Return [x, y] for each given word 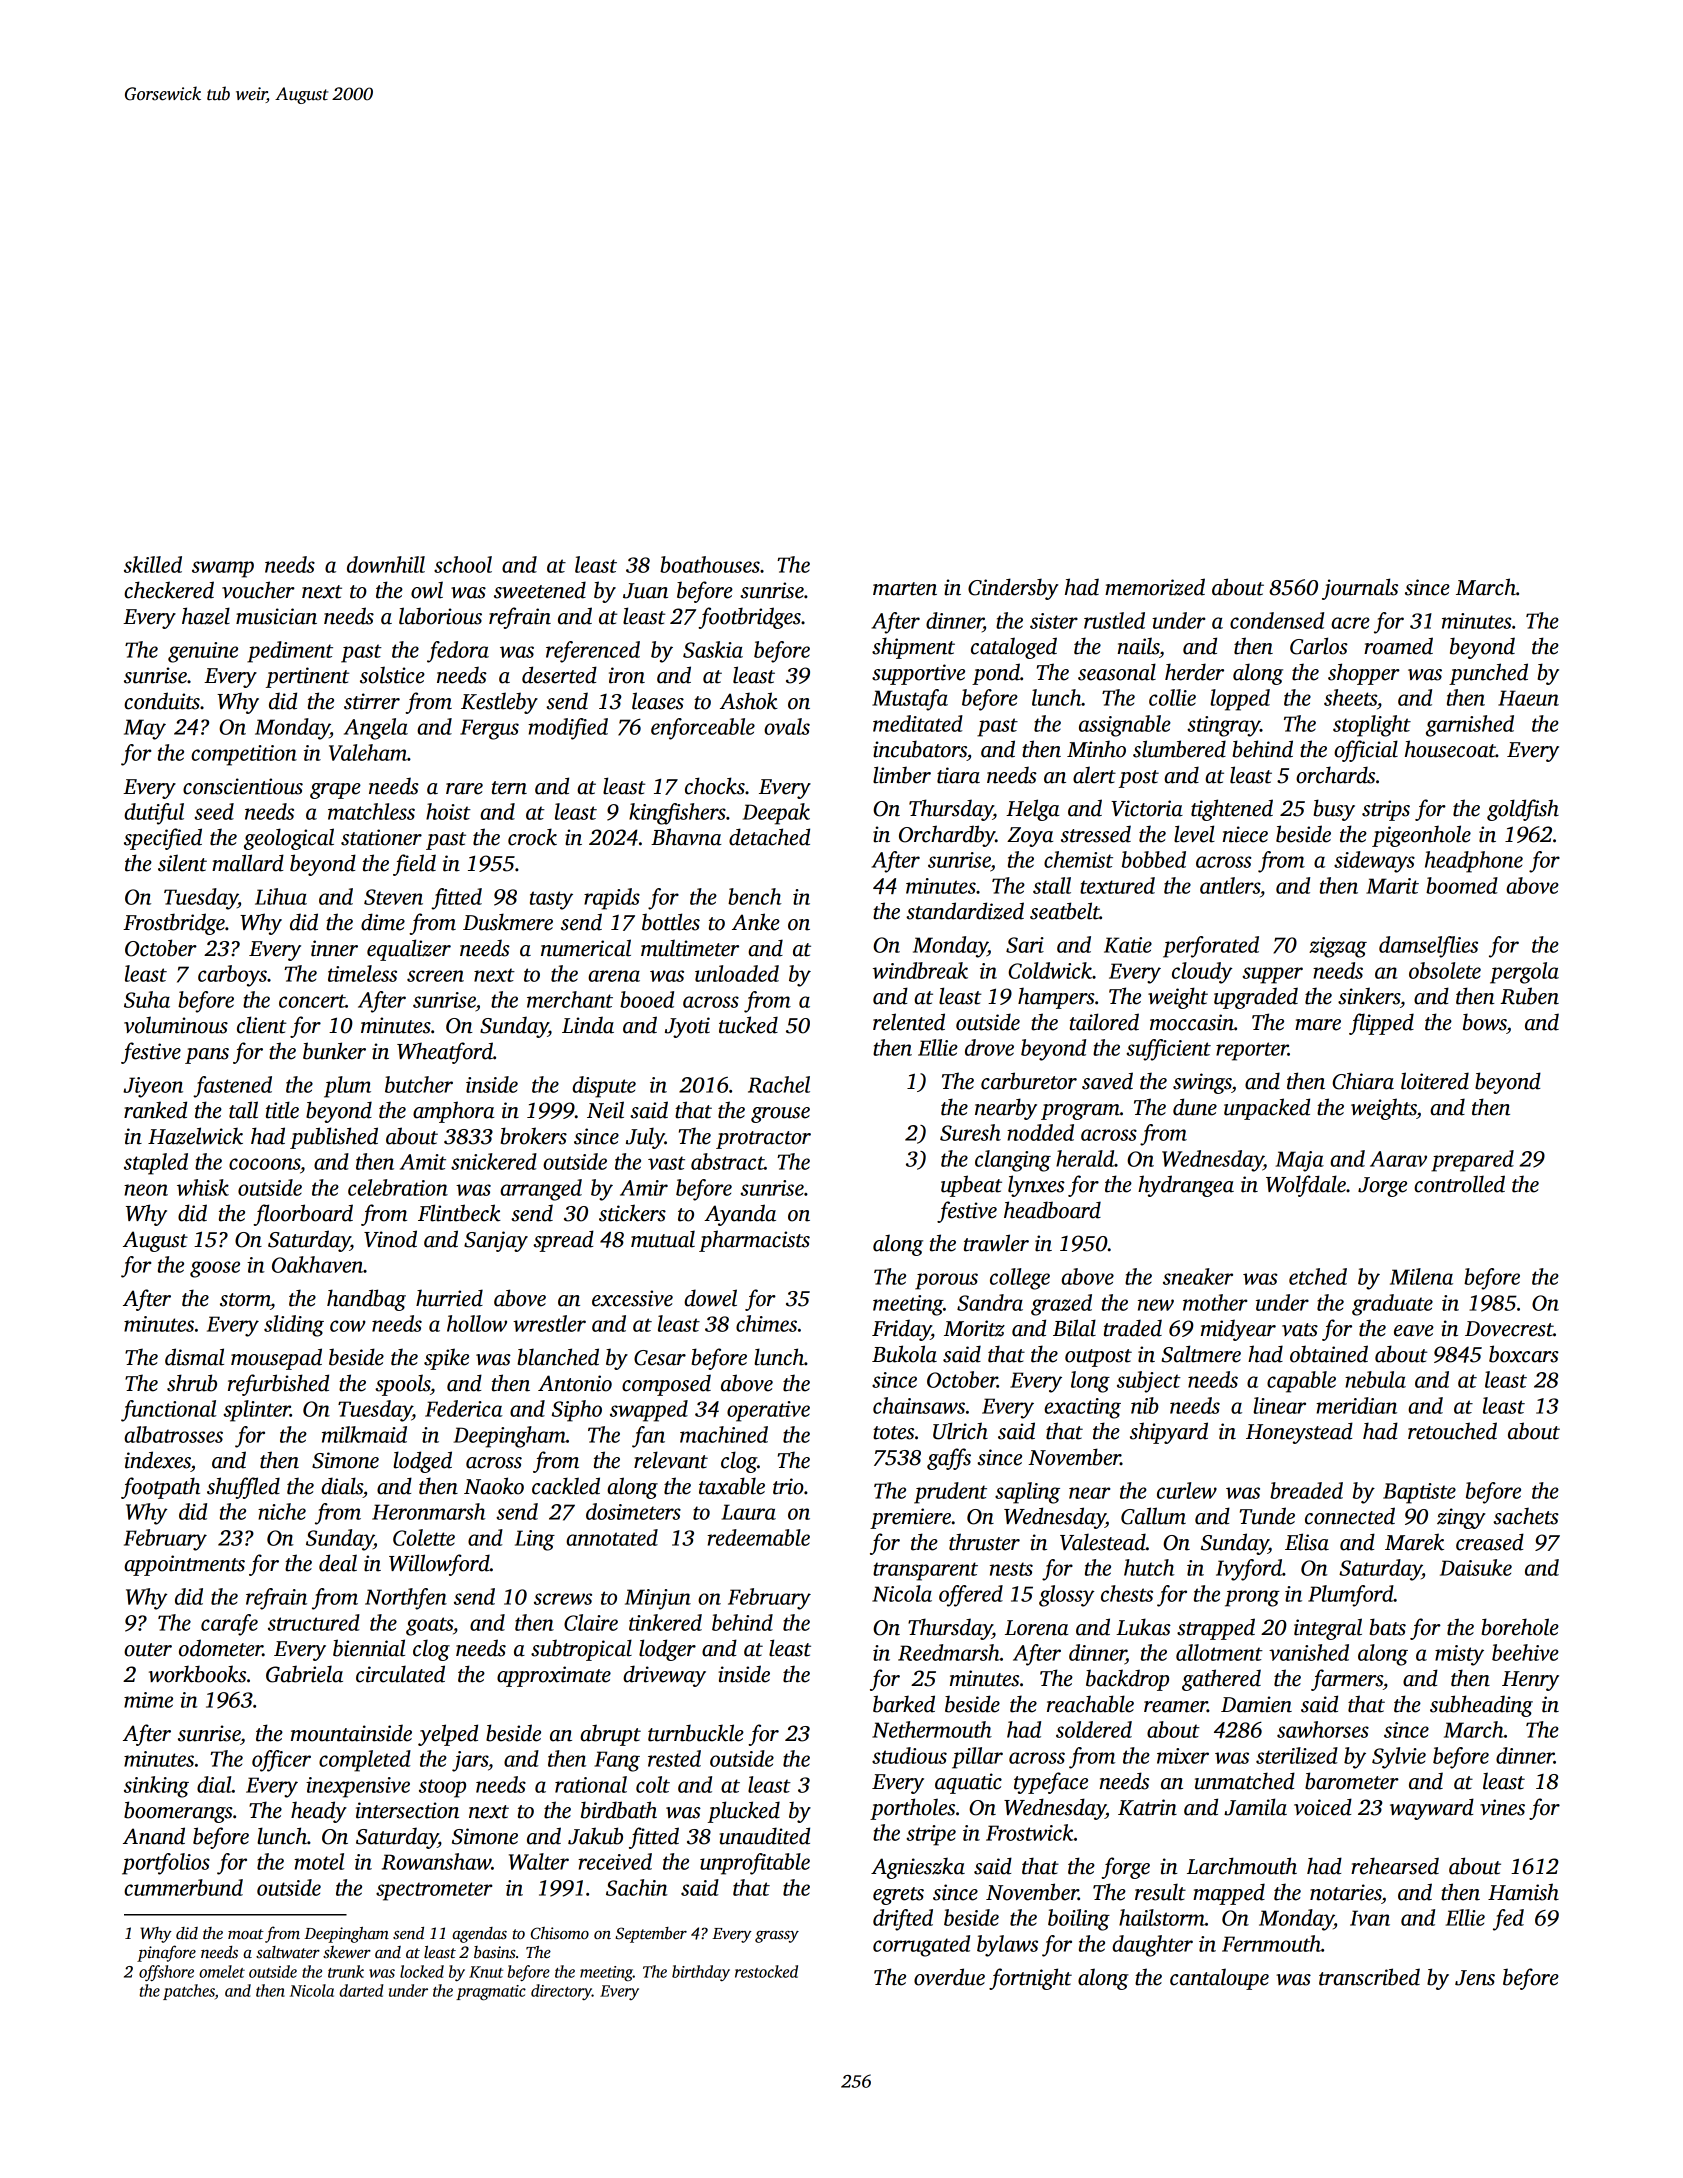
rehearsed [1395, 1866]
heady [319, 1812]
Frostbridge [174, 924]
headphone [1474, 862]
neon [146, 1190]
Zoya [1030, 837]
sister [1054, 621]
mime [148, 1700]
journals [1360, 589]
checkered [169, 590]
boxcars [1524, 1354]
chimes [766, 1323]
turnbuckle [696, 1733]
